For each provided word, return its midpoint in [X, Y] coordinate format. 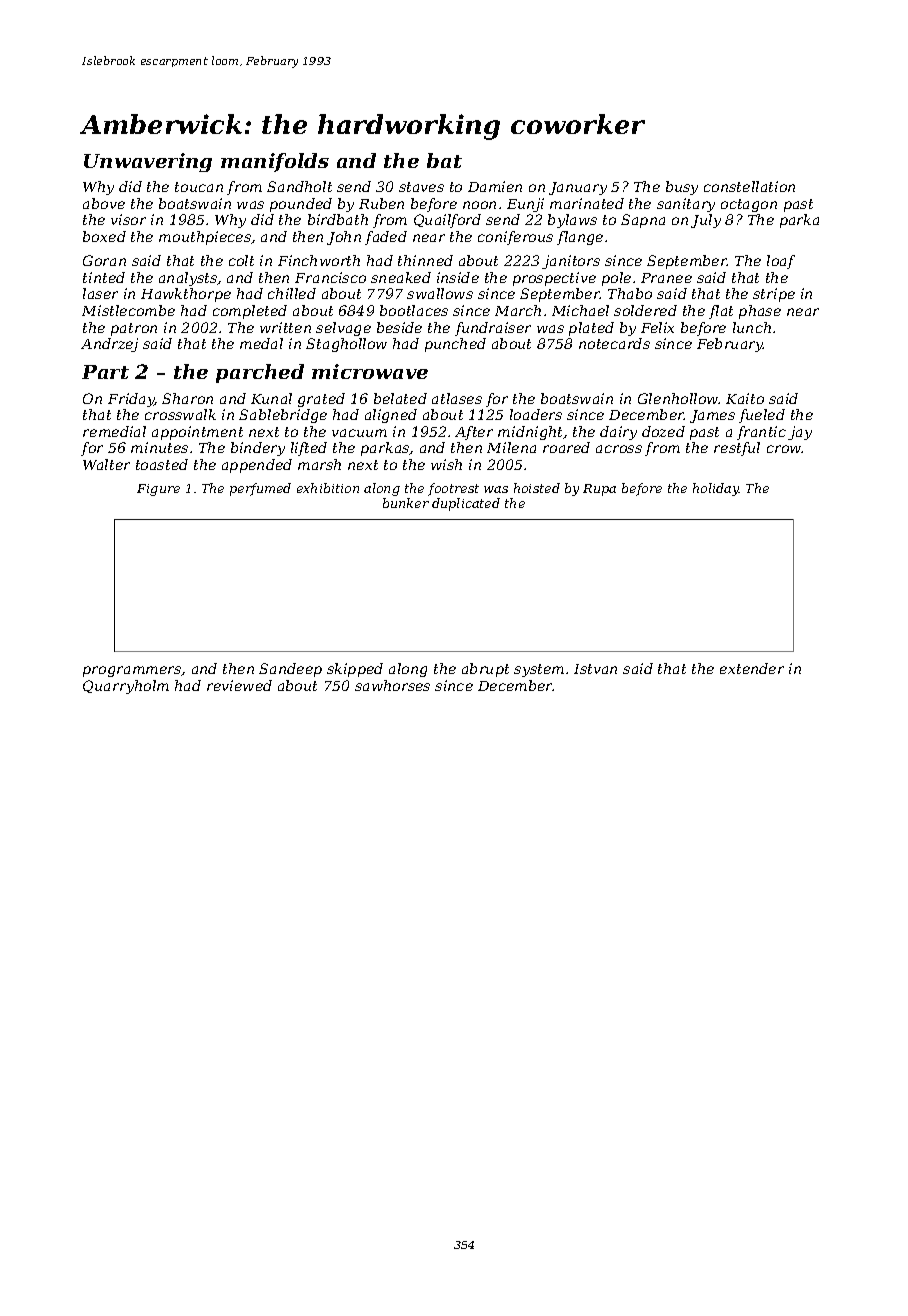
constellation [749, 186]
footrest [453, 489]
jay [800, 433]
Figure [158, 490]
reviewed [239, 685]
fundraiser [493, 329]
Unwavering [148, 162]
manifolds [275, 162]
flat [721, 312]
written [285, 327]
